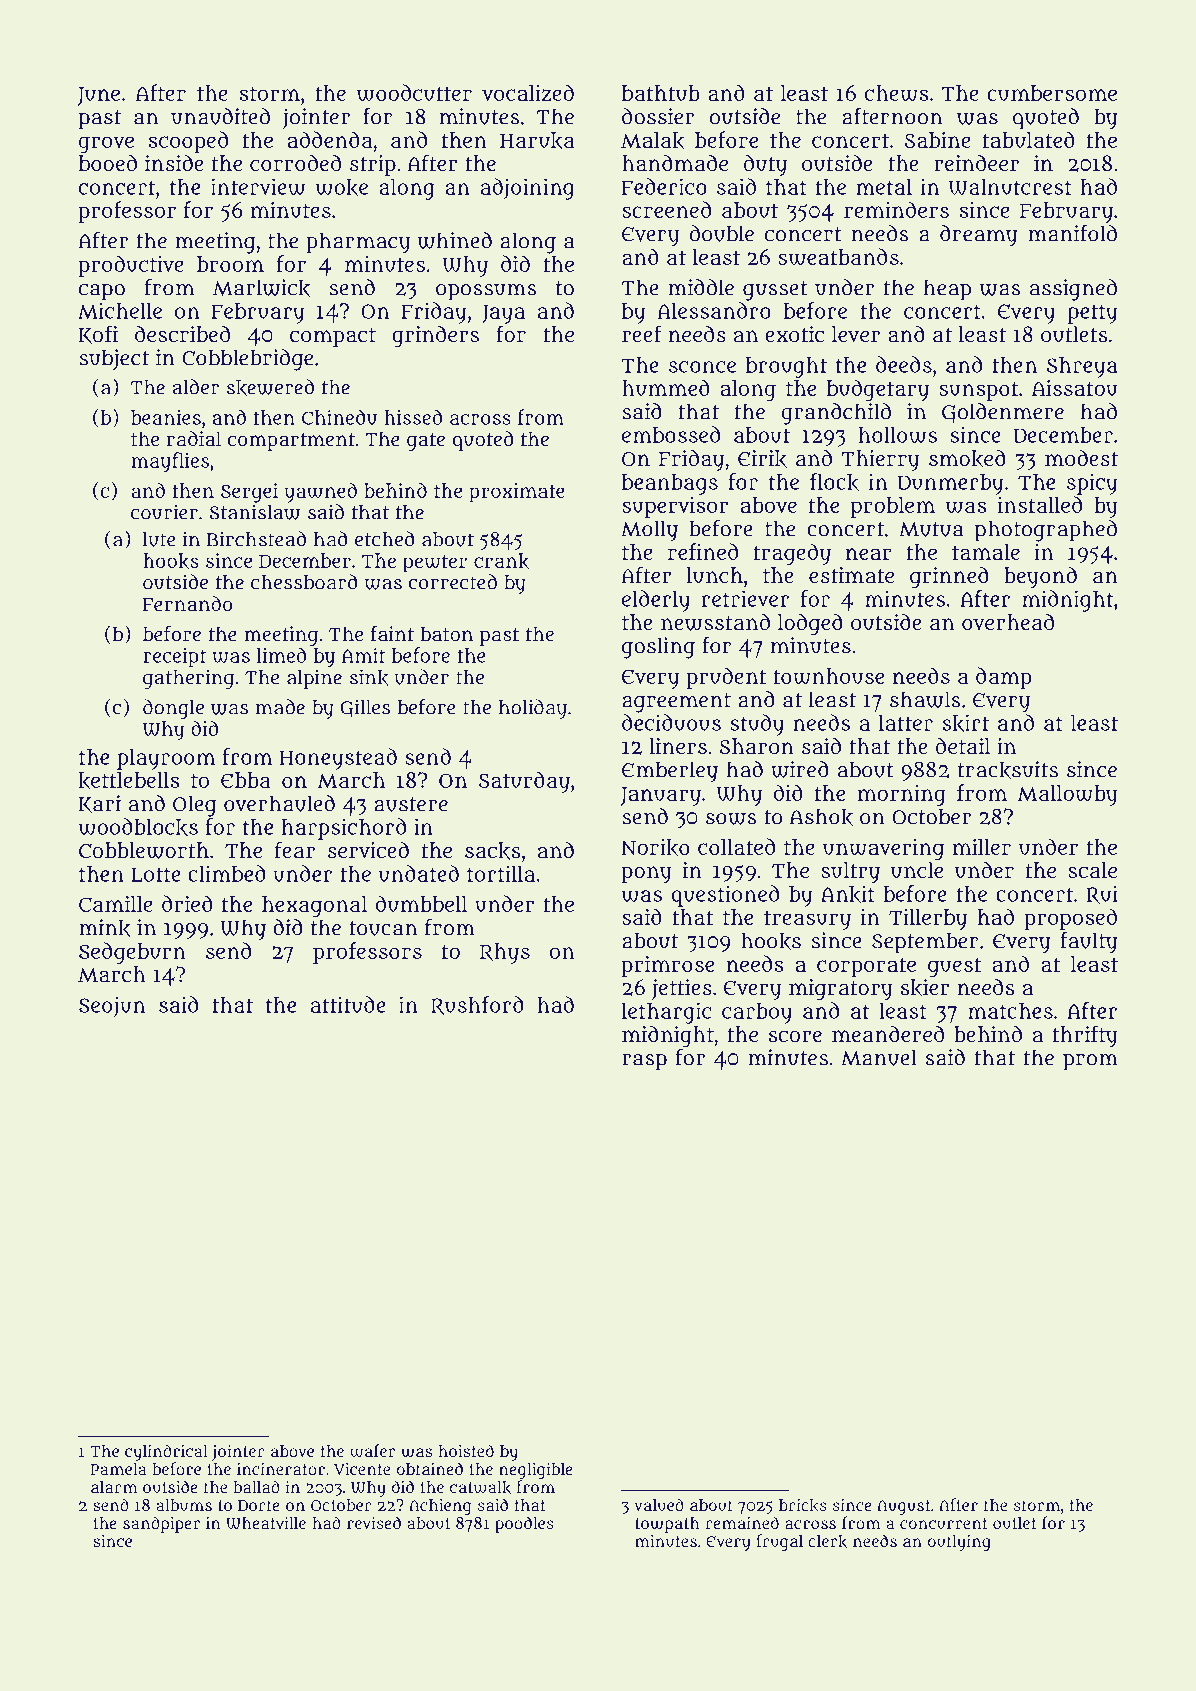  What do you see at coordinates (658, 116) in the document?
I see `dossier` at bounding box center [658, 116].
